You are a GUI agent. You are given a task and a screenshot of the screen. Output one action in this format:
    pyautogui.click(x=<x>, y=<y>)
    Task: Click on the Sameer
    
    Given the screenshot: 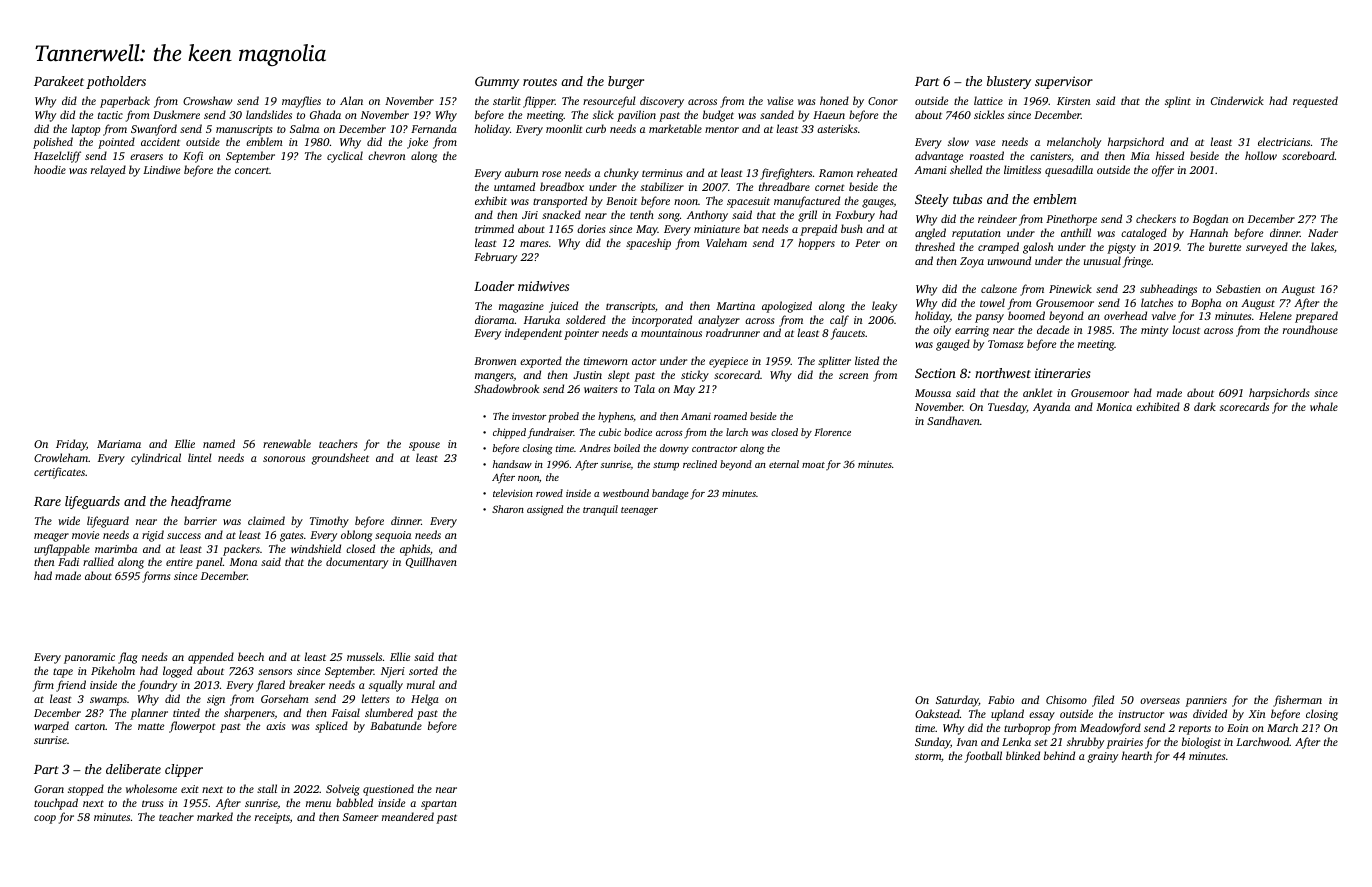 What is the action you would take?
    pyautogui.click(x=360, y=817)
